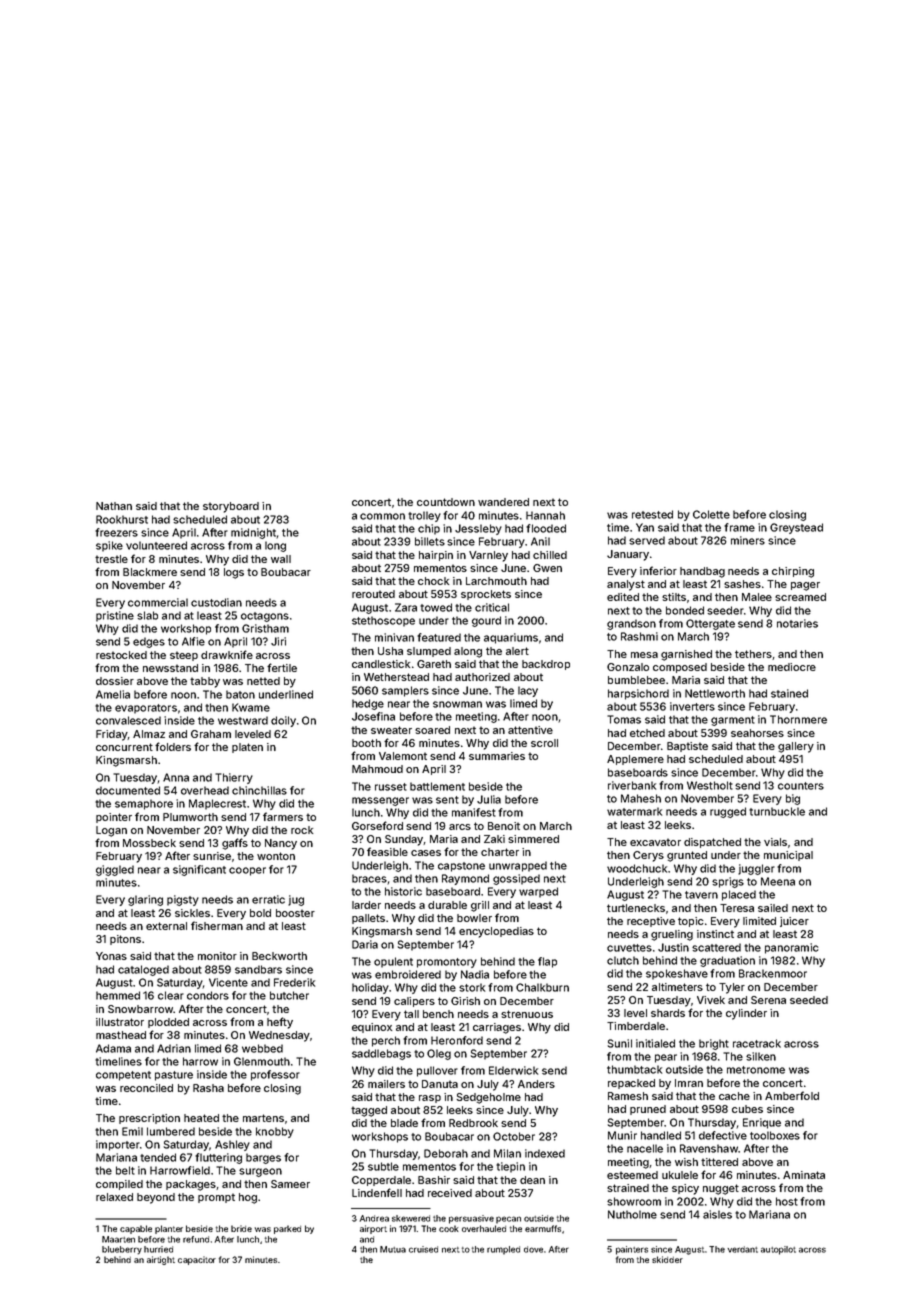 The image size is (924, 1308). What do you see at coordinates (446, 502) in the screenshot?
I see `countdown` at bounding box center [446, 502].
